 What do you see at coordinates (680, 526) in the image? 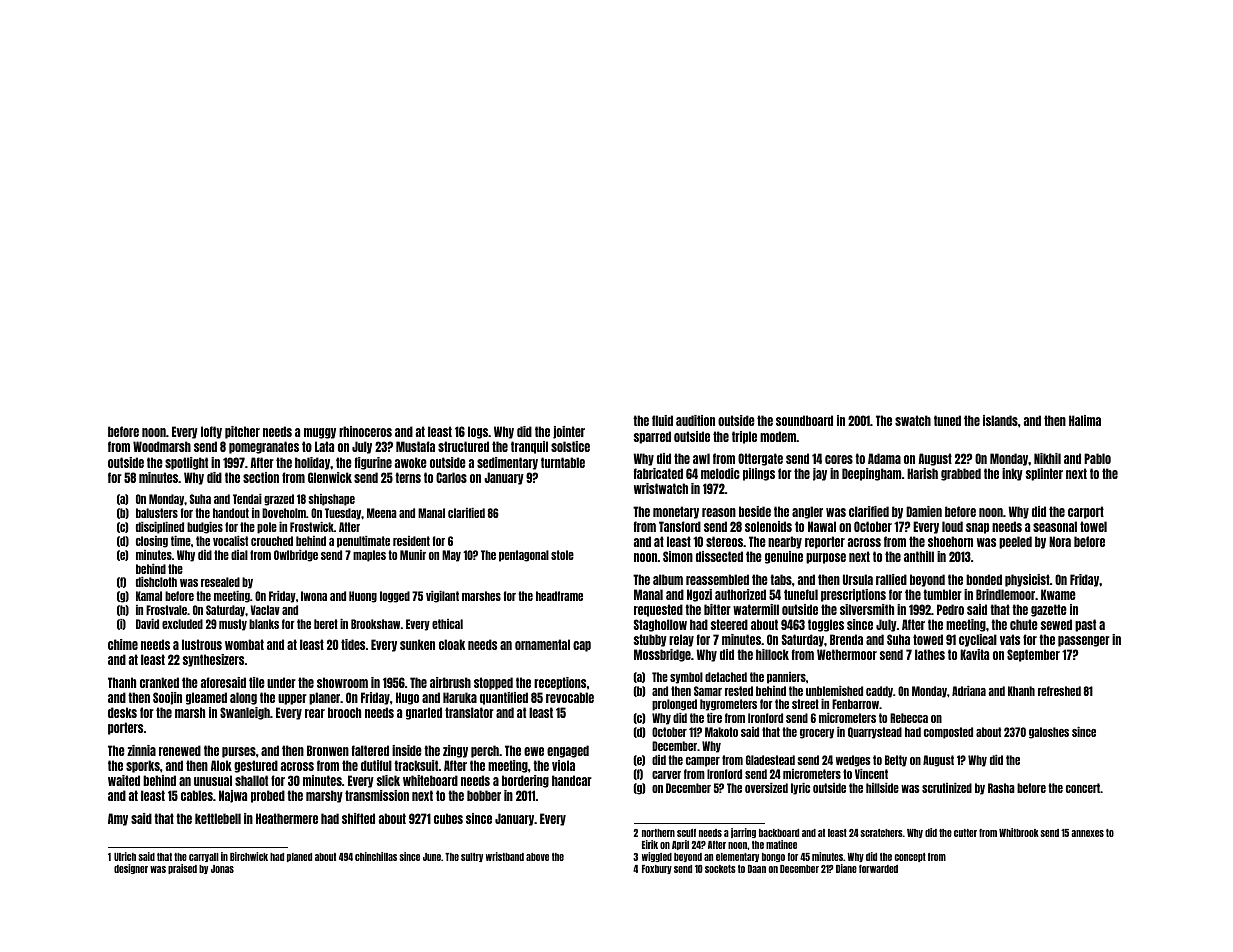
I see `Tansford` at bounding box center [680, 526].
